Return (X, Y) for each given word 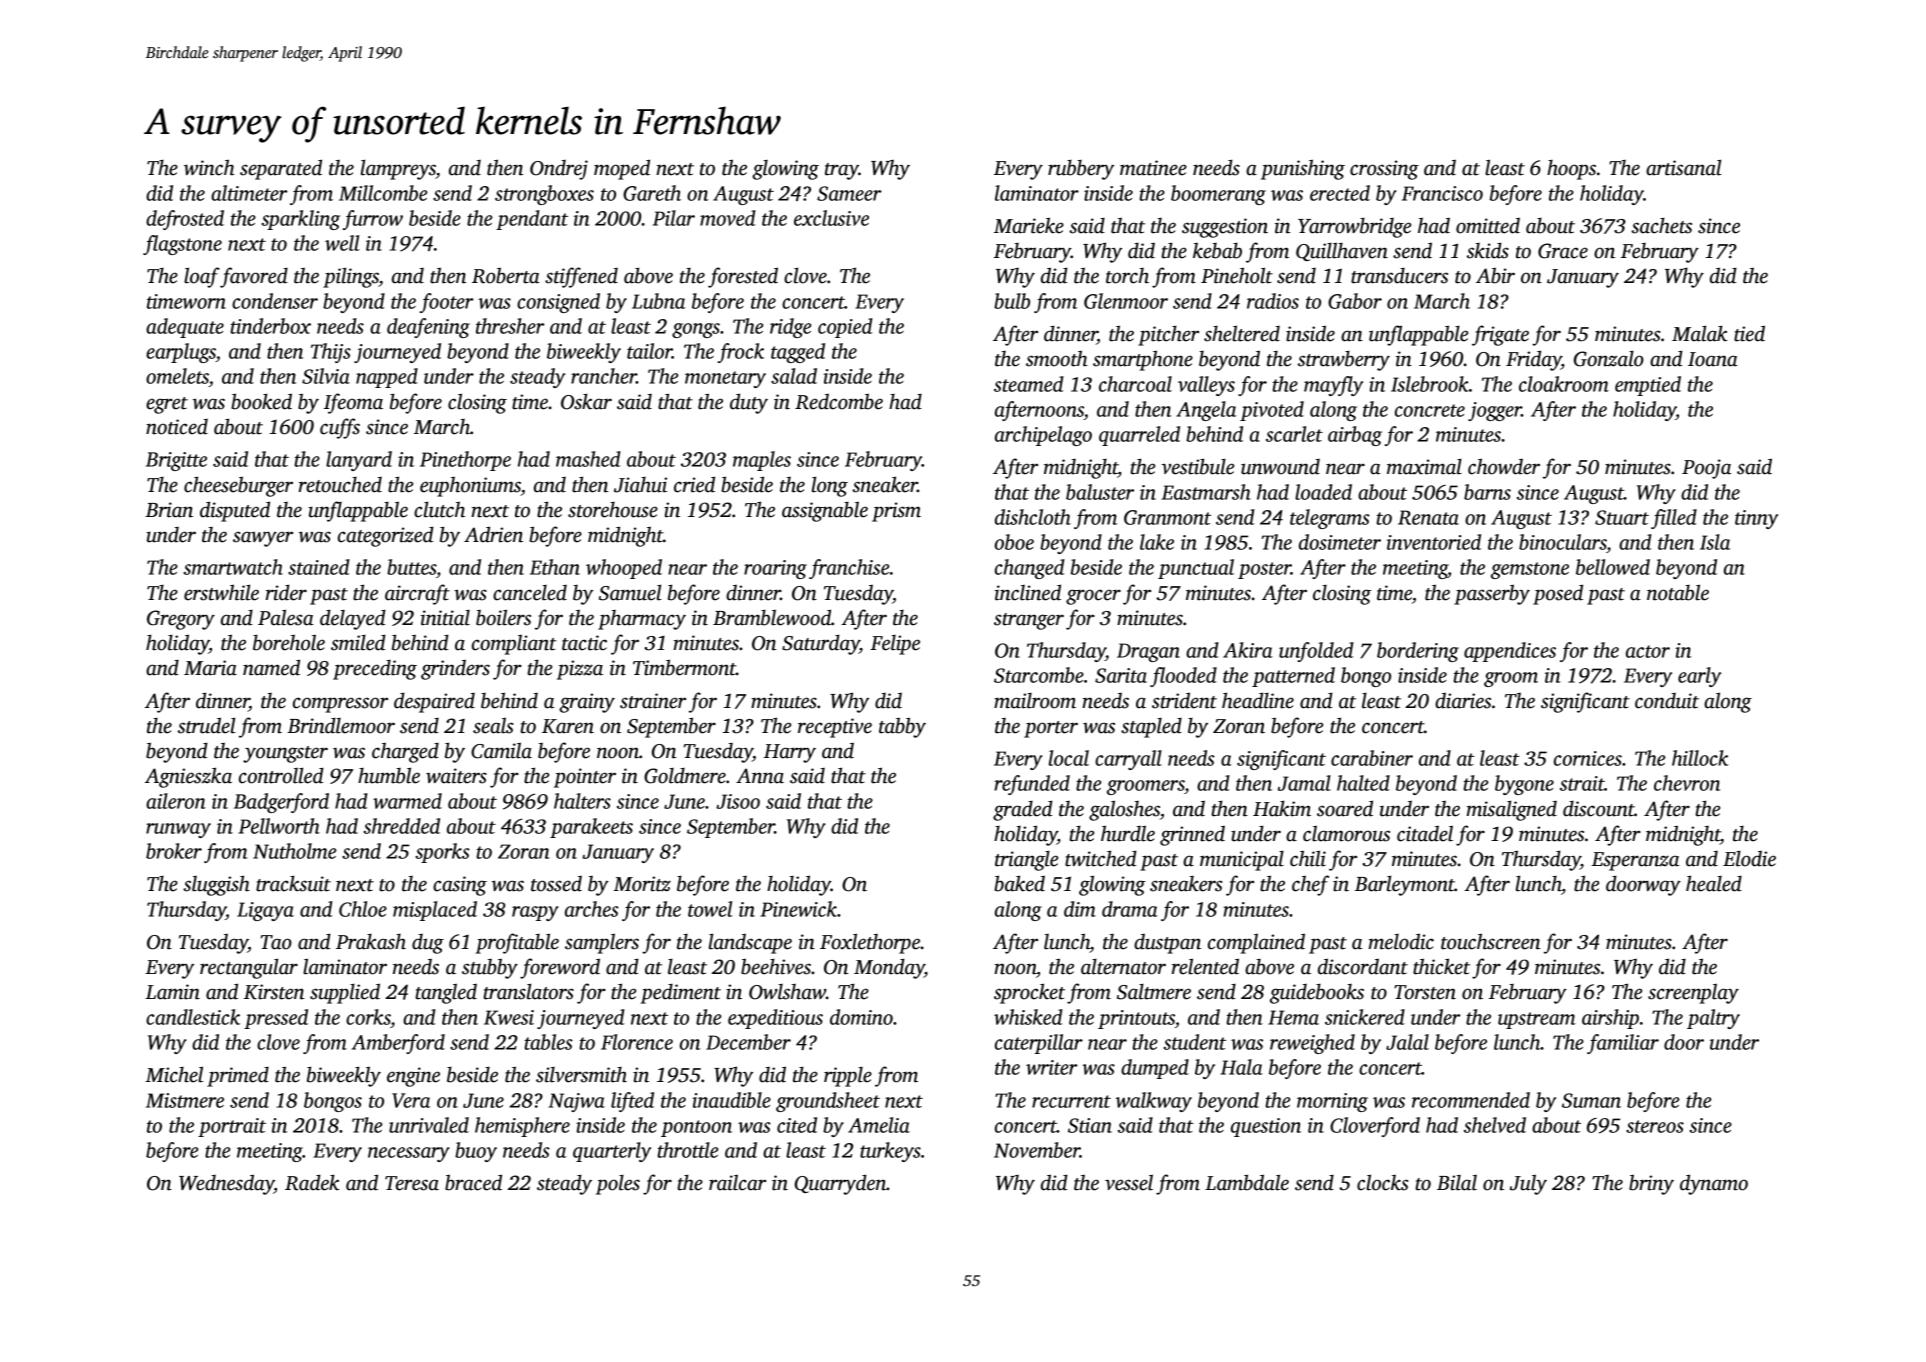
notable (1678, 592)
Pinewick (798, 909)
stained (319, 567)
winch (209, 167)
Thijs (331, 353)
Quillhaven (1342, 251)
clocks (1382, 1182)
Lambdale (1247, 1182)
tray (842, 171)
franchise (849, 569)
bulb (1012, 301)
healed (1714, 883)
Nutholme (294, 851)
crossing (1384, 170)
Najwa (577, 1102)
